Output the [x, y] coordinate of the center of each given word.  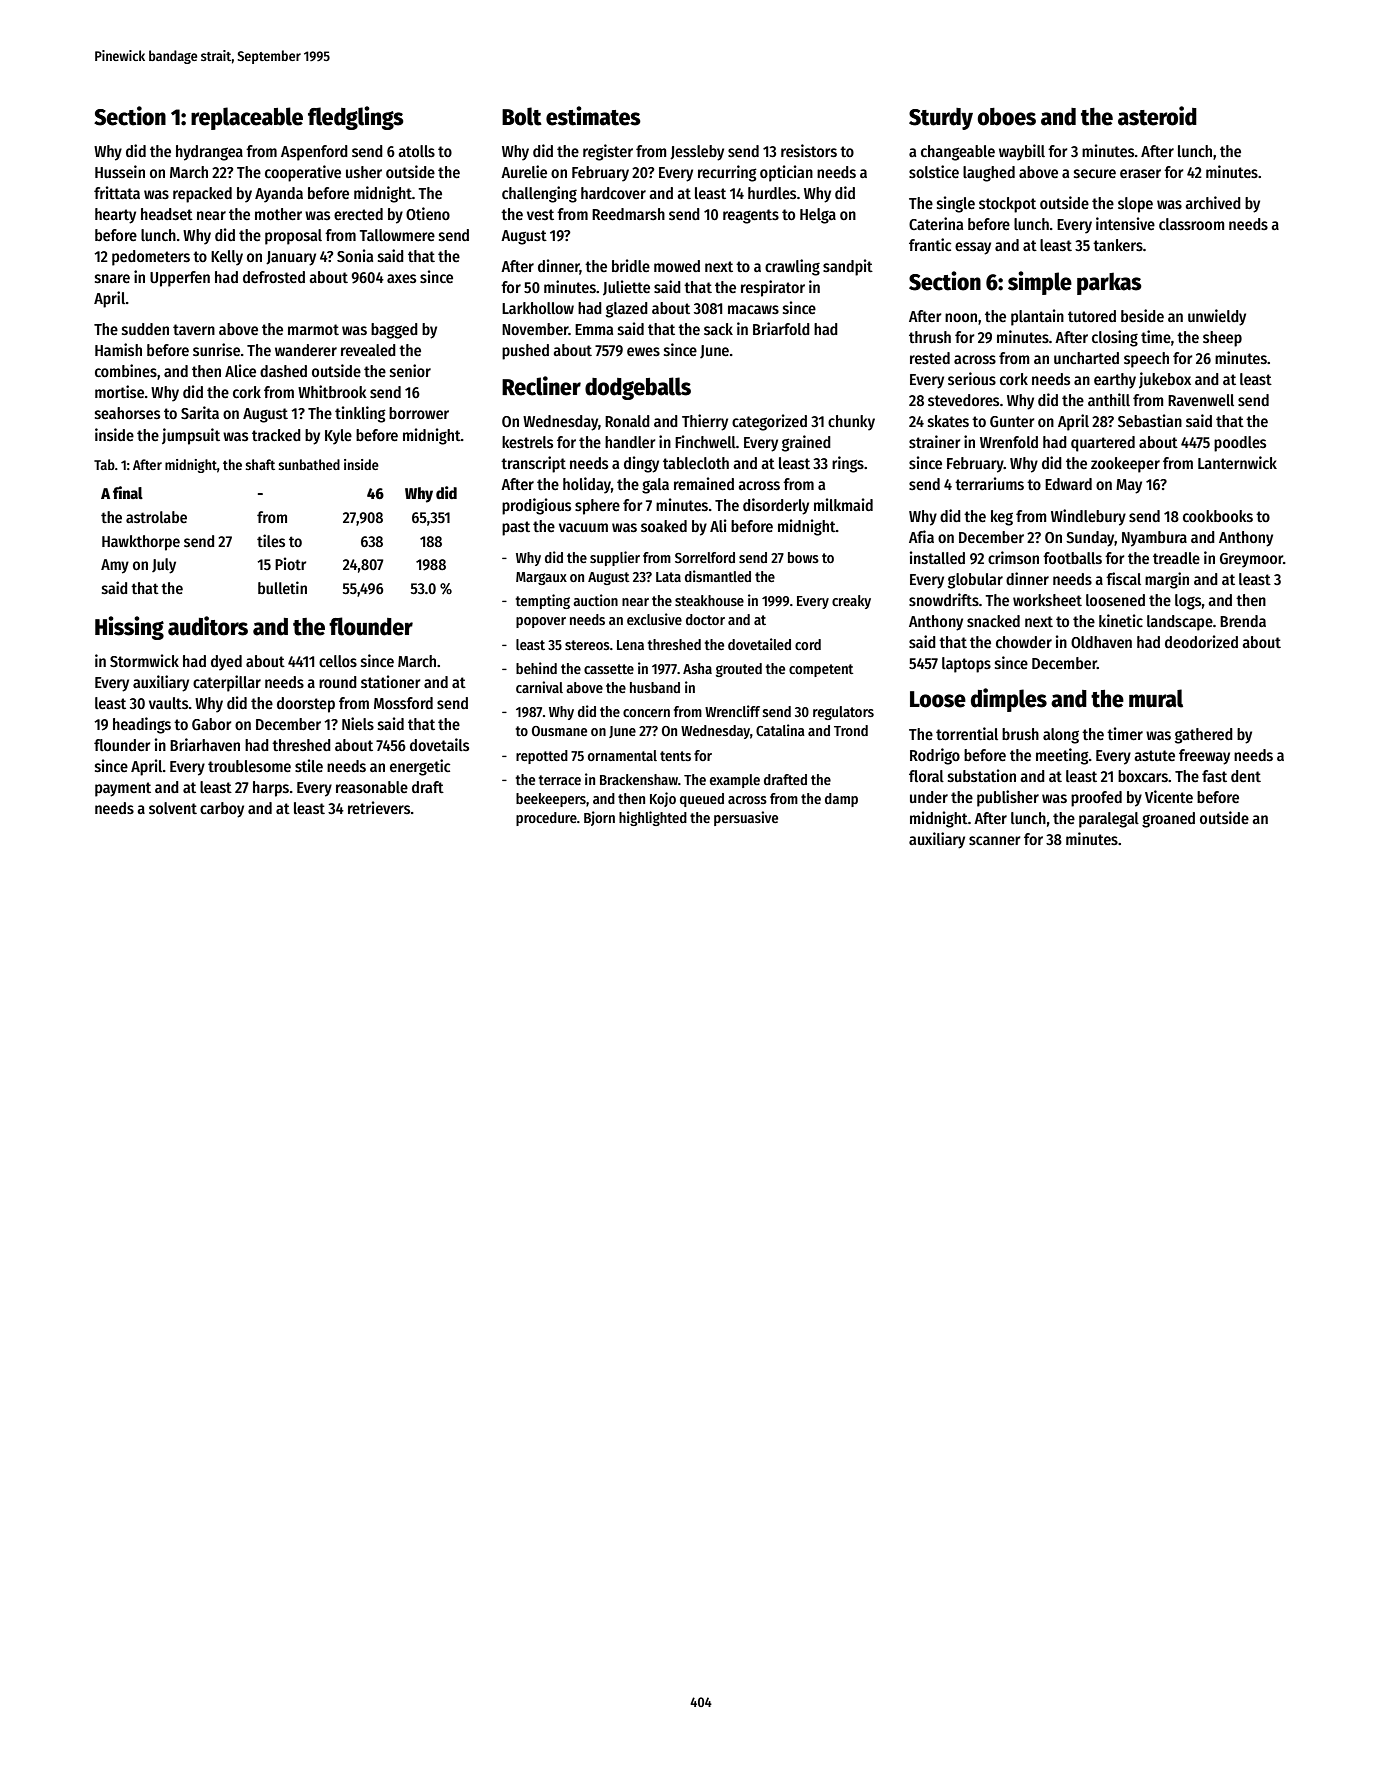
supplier [615, 558]
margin [1167, 580]
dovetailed [759, 644]
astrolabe [156, 517]
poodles [1240, 444]
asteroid [1157, 116]
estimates [593, 116]
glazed [627, 310]
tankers [1118, 245]
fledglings [356, 118]
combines [126, 370]
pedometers [151, 258]
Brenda [1243, 621]
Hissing [129, 628]
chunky [851, 423]
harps [271, 789]
